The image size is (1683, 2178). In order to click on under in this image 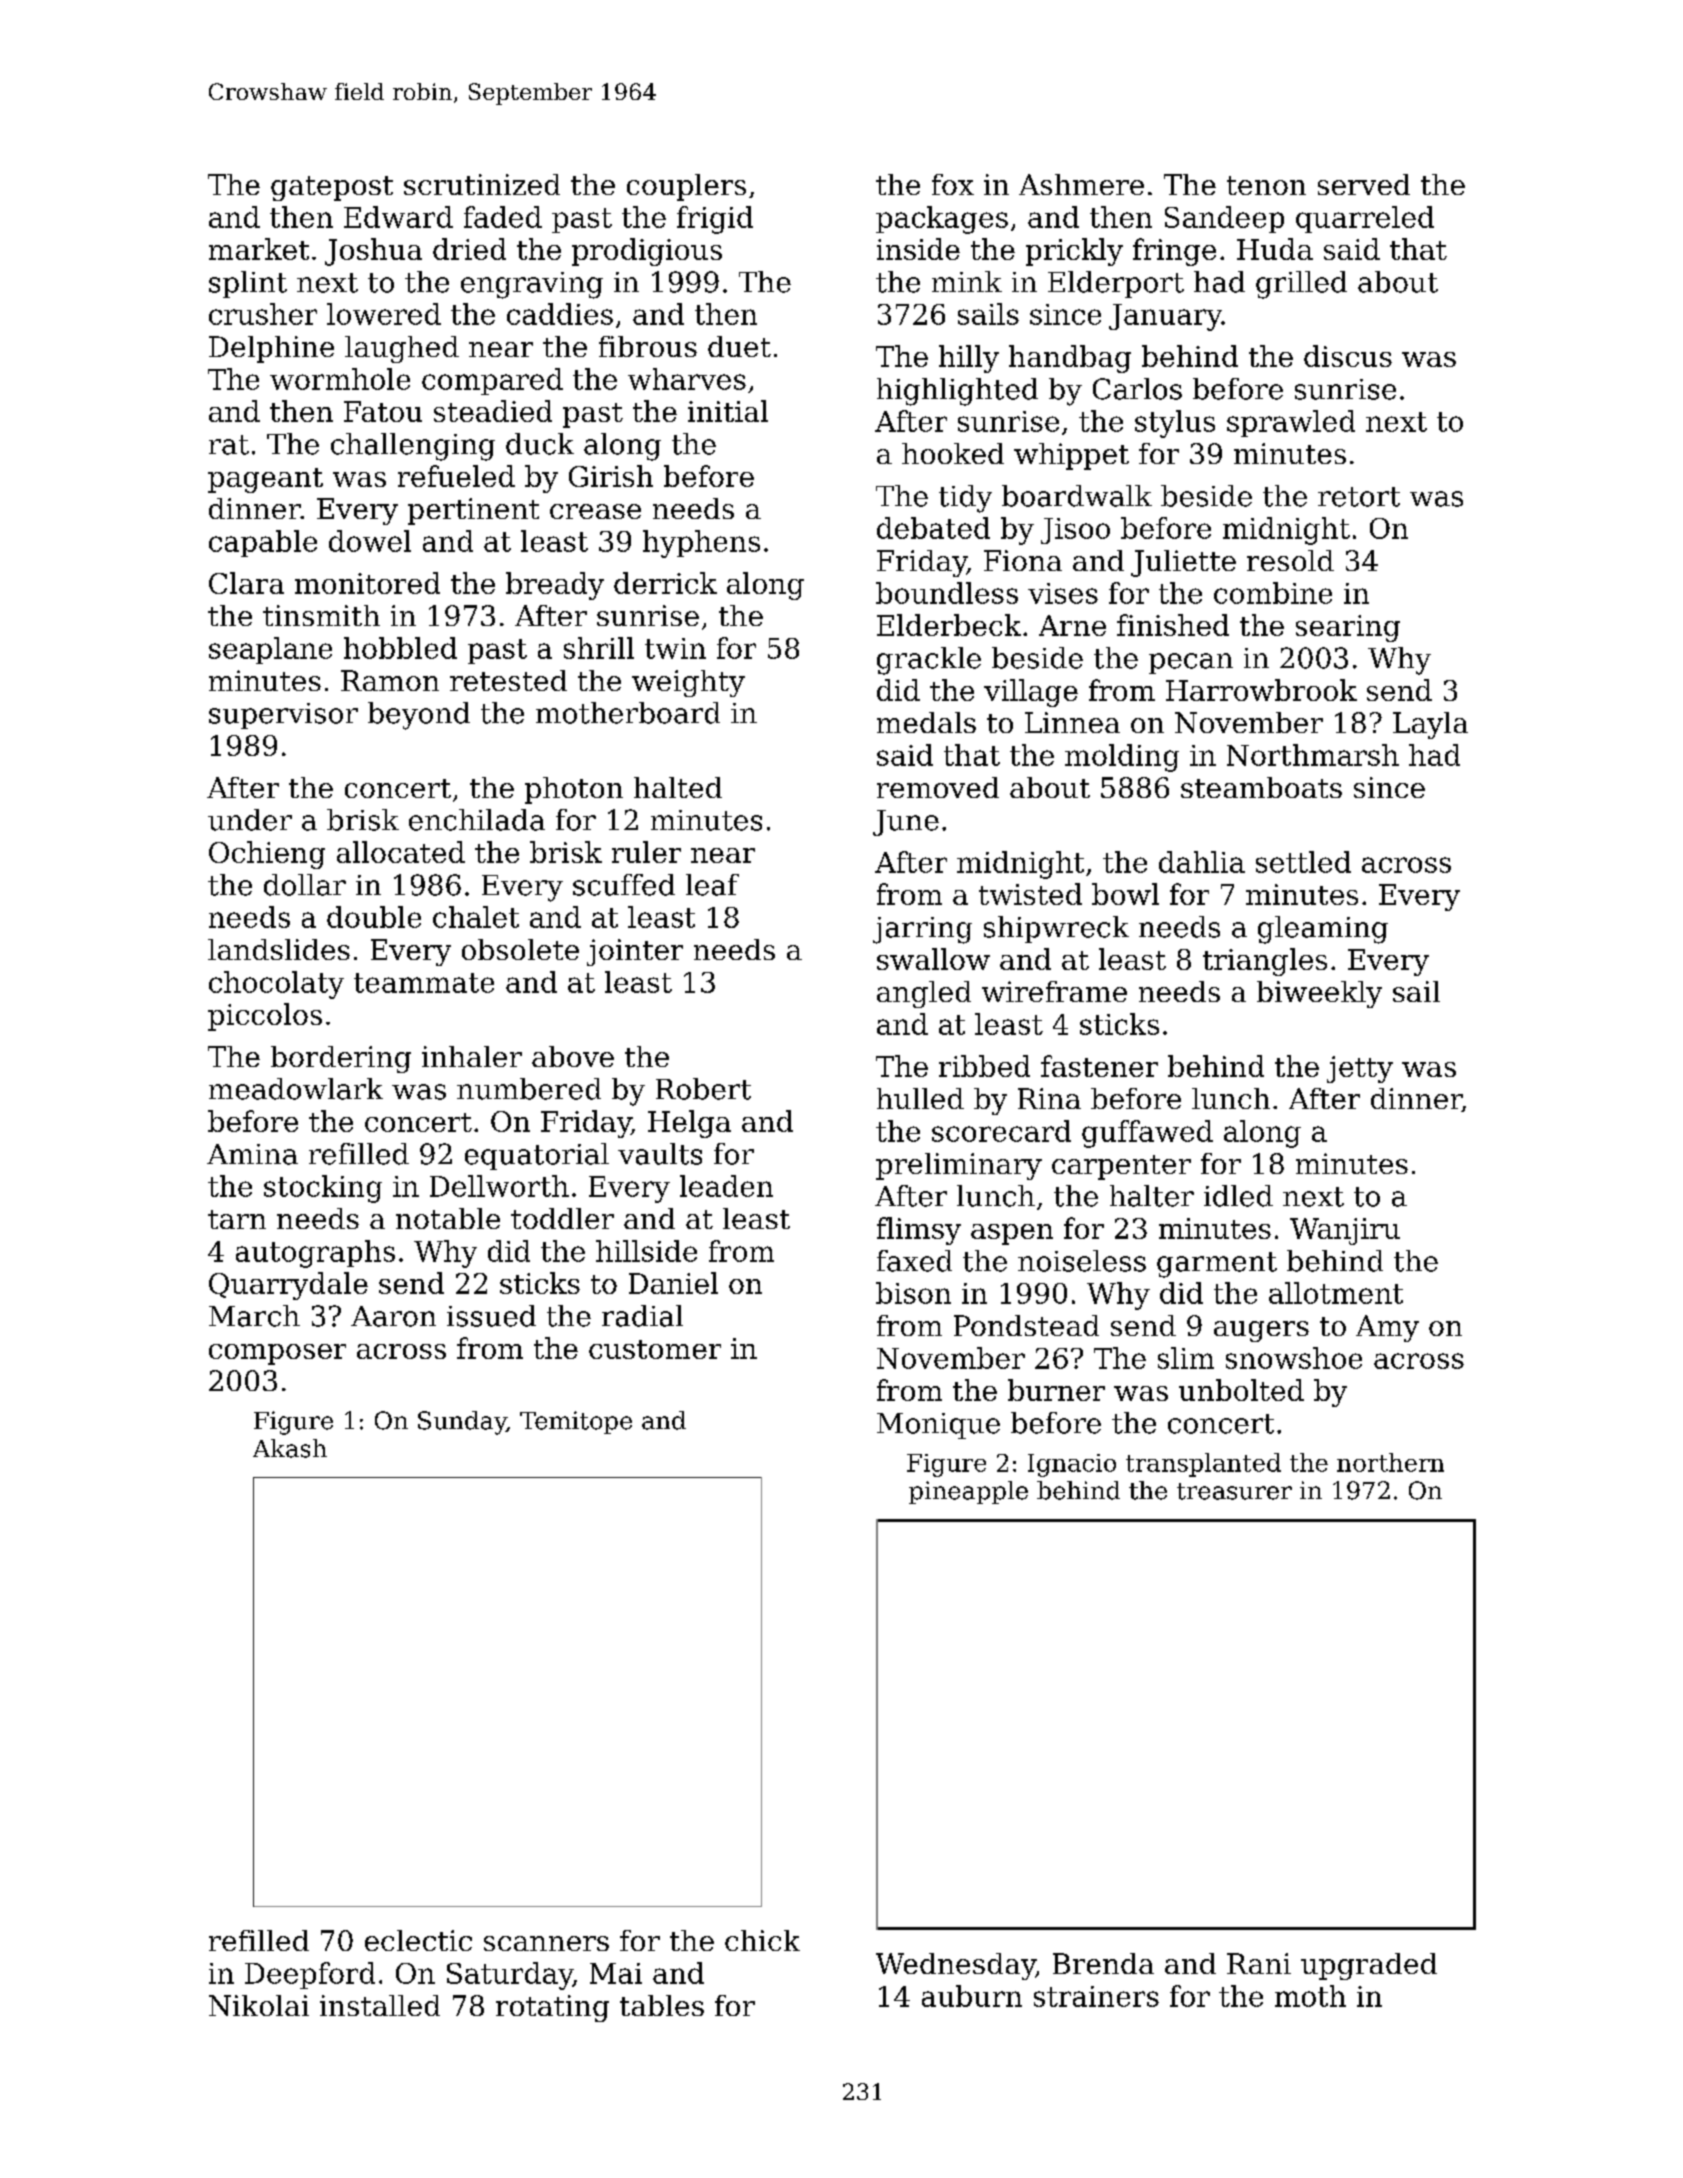, I will do `click(250, 820)`.
